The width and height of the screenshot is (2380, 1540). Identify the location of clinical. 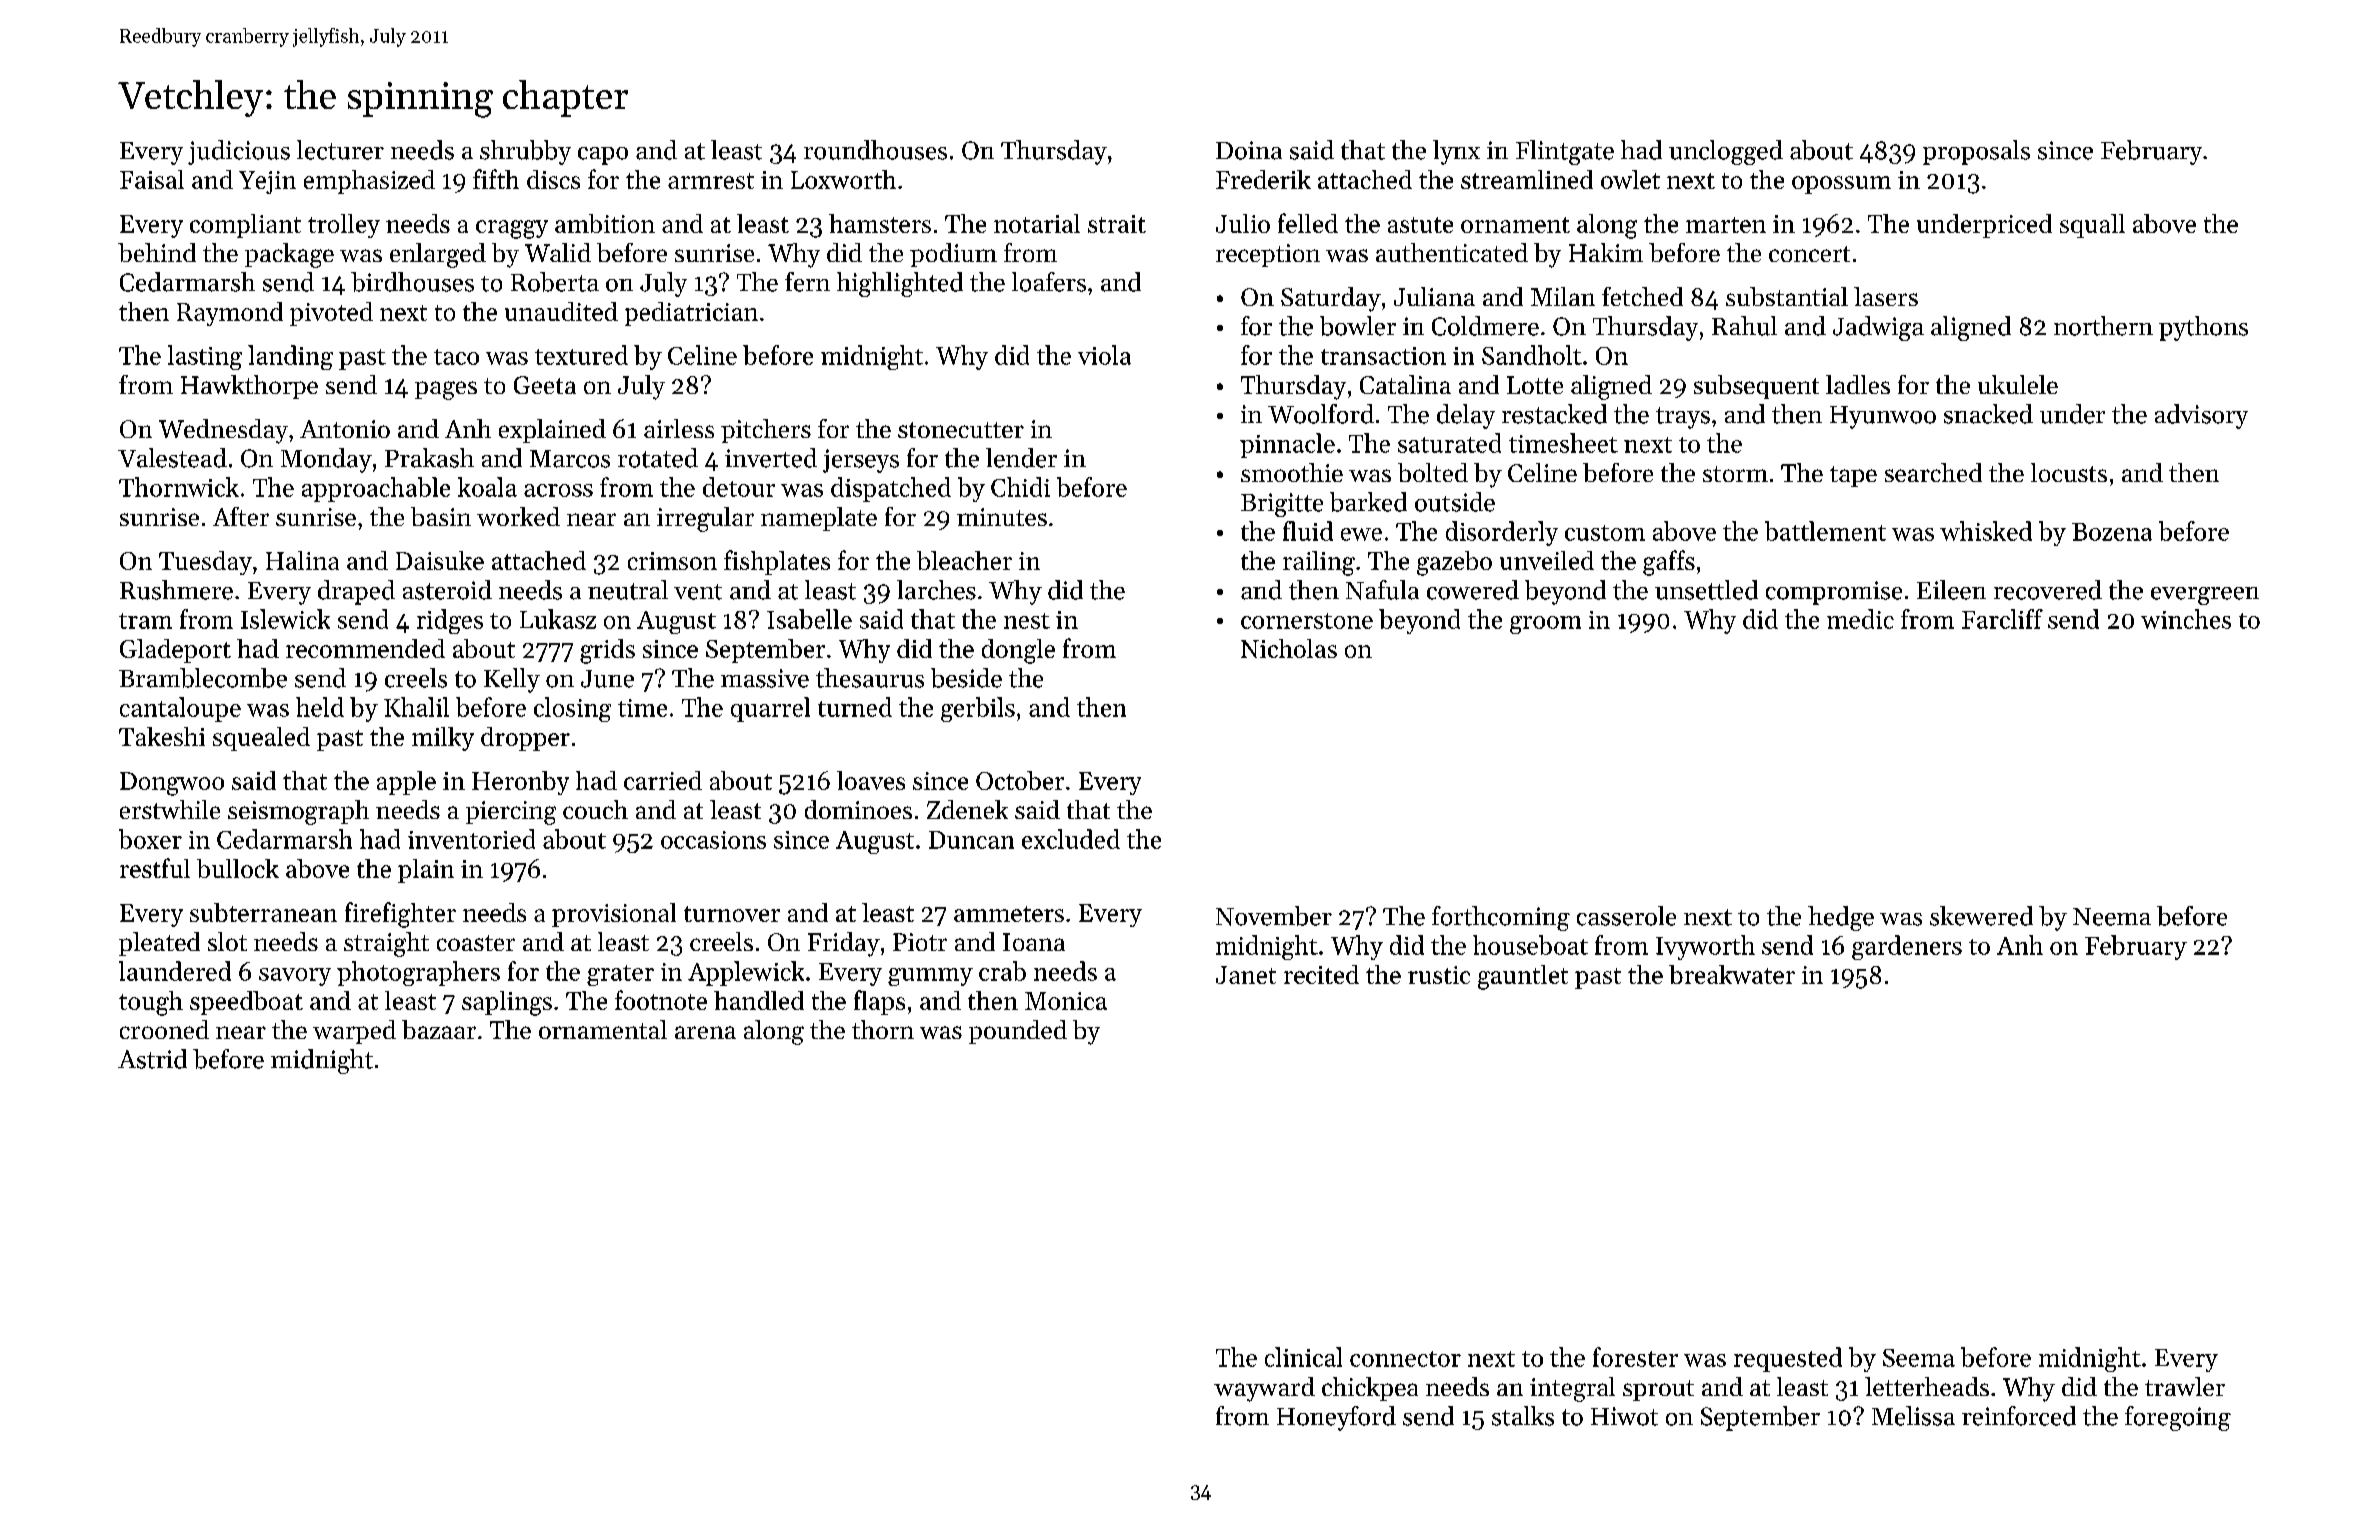
(1303, 1357).
